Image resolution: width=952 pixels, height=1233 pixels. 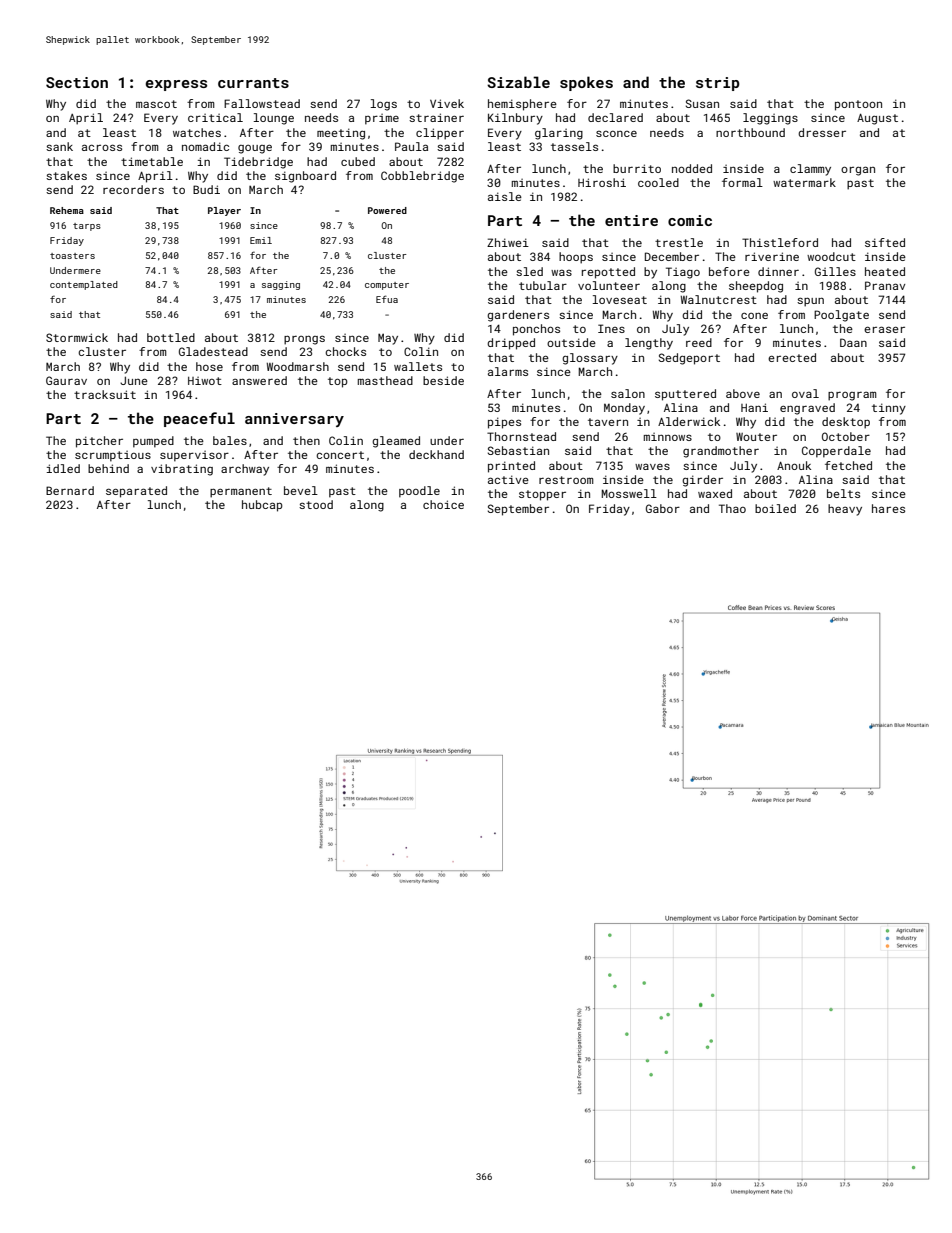 I want to click on pontoon, so click(x=858, y=105).
